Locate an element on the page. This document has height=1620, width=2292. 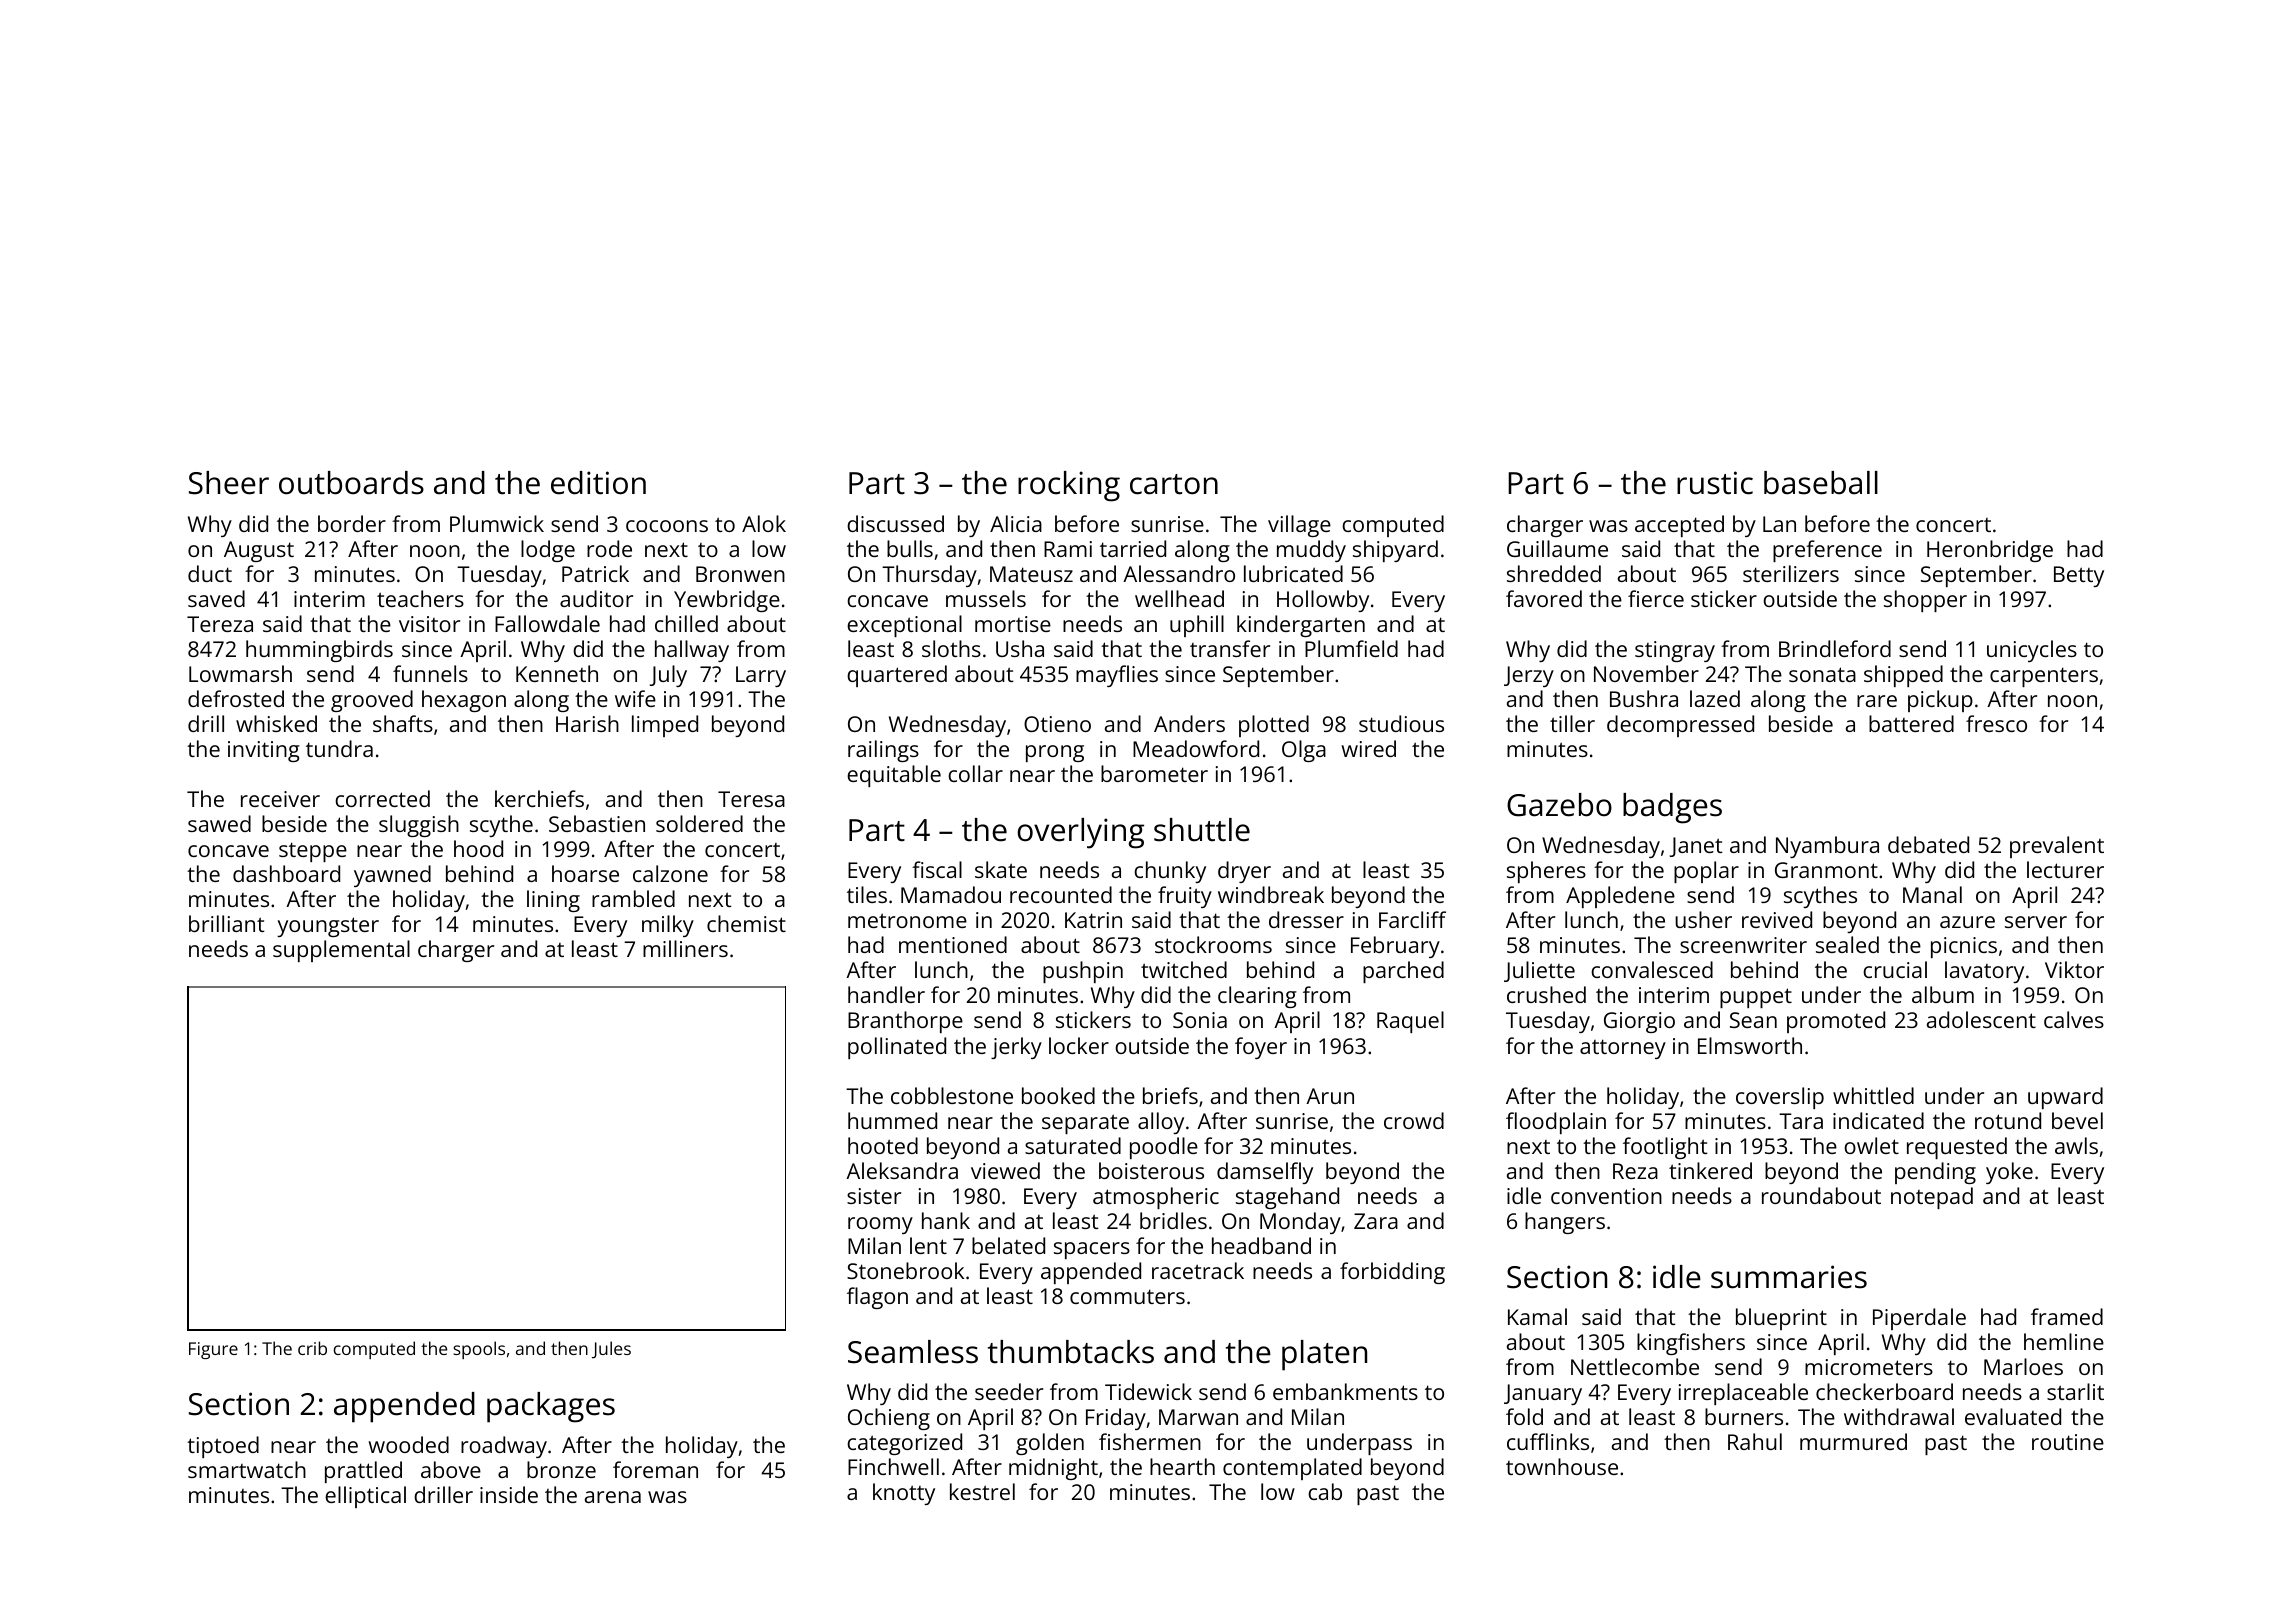
barometer is located at coordinates (1154, 773).
